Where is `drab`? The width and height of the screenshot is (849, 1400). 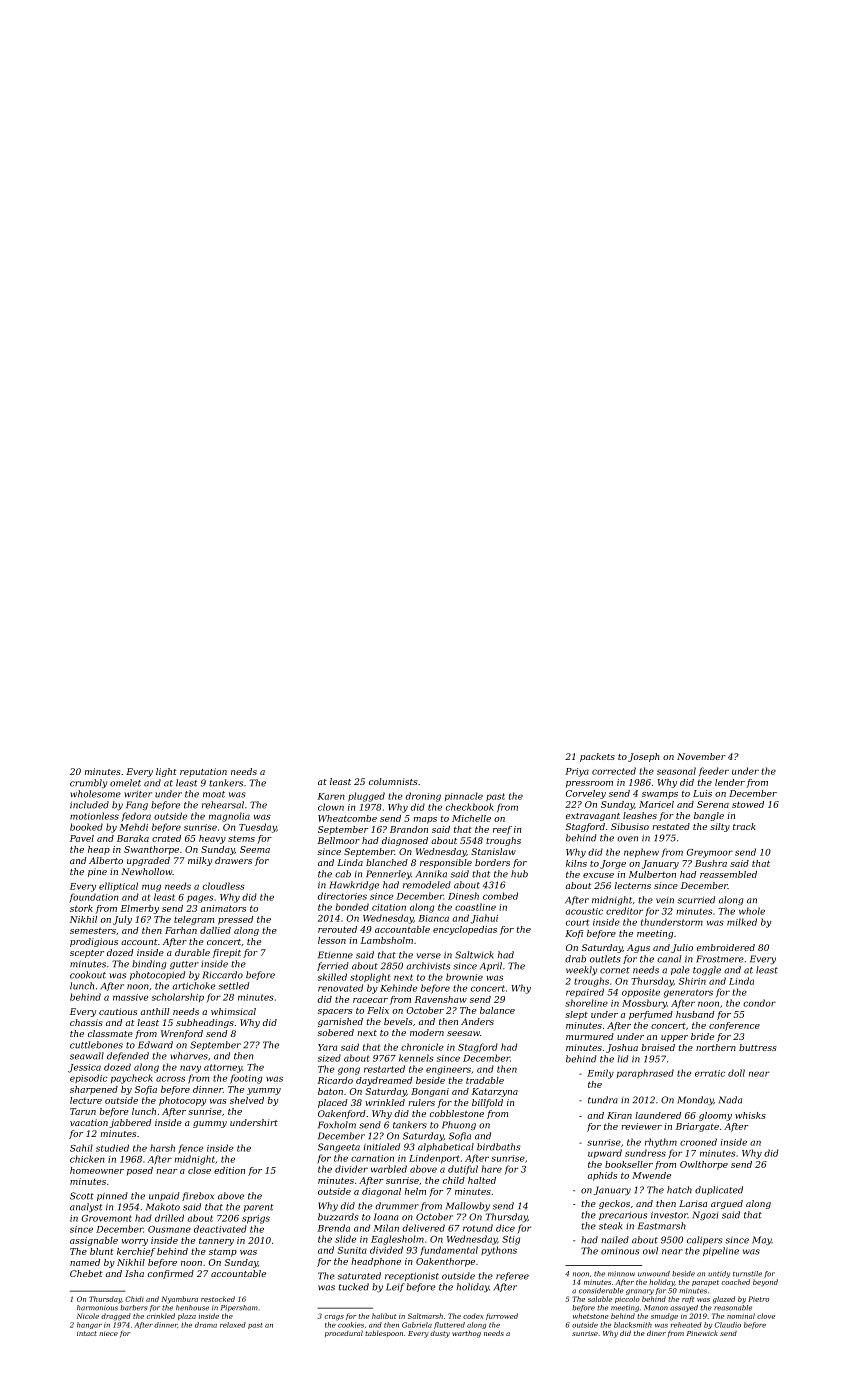 drab is located at coordinates (575, 959).
